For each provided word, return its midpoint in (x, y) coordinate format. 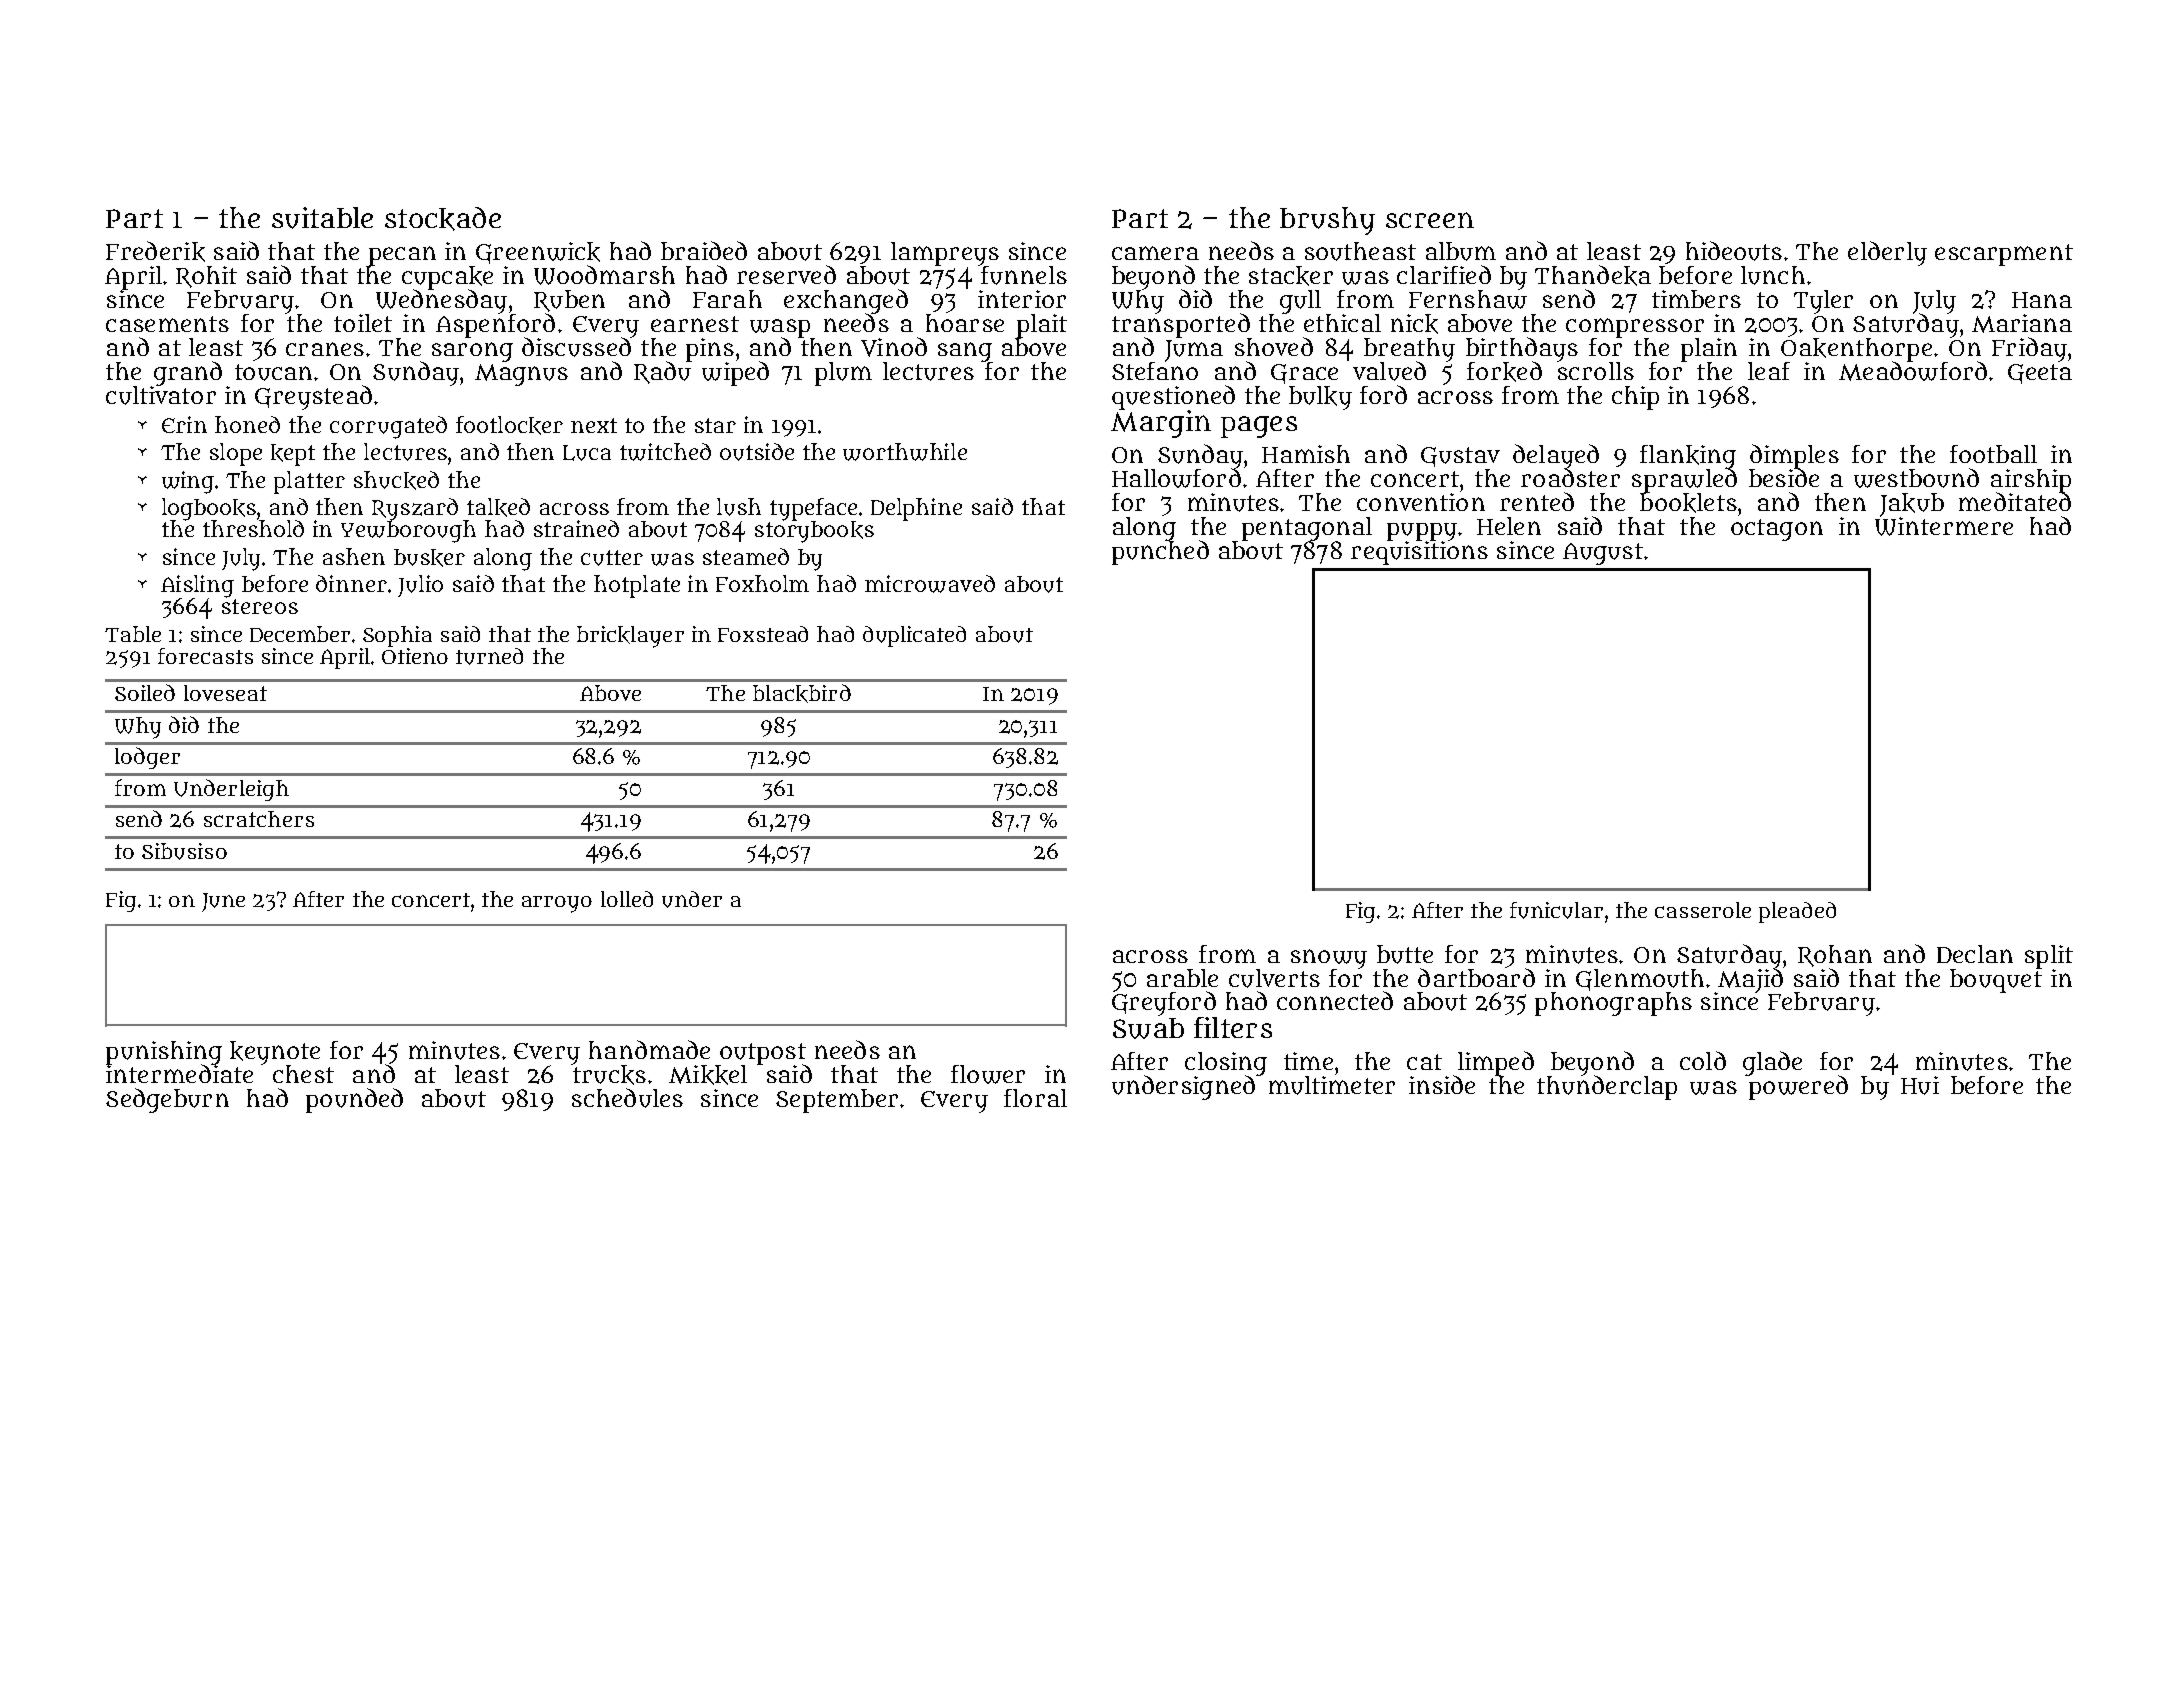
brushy (1327, 221)
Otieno (415, 656)
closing (1226, 1064)
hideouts (1734, 251)
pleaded (1797, 912)
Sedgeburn (167, 1100)
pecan (402, 256)
